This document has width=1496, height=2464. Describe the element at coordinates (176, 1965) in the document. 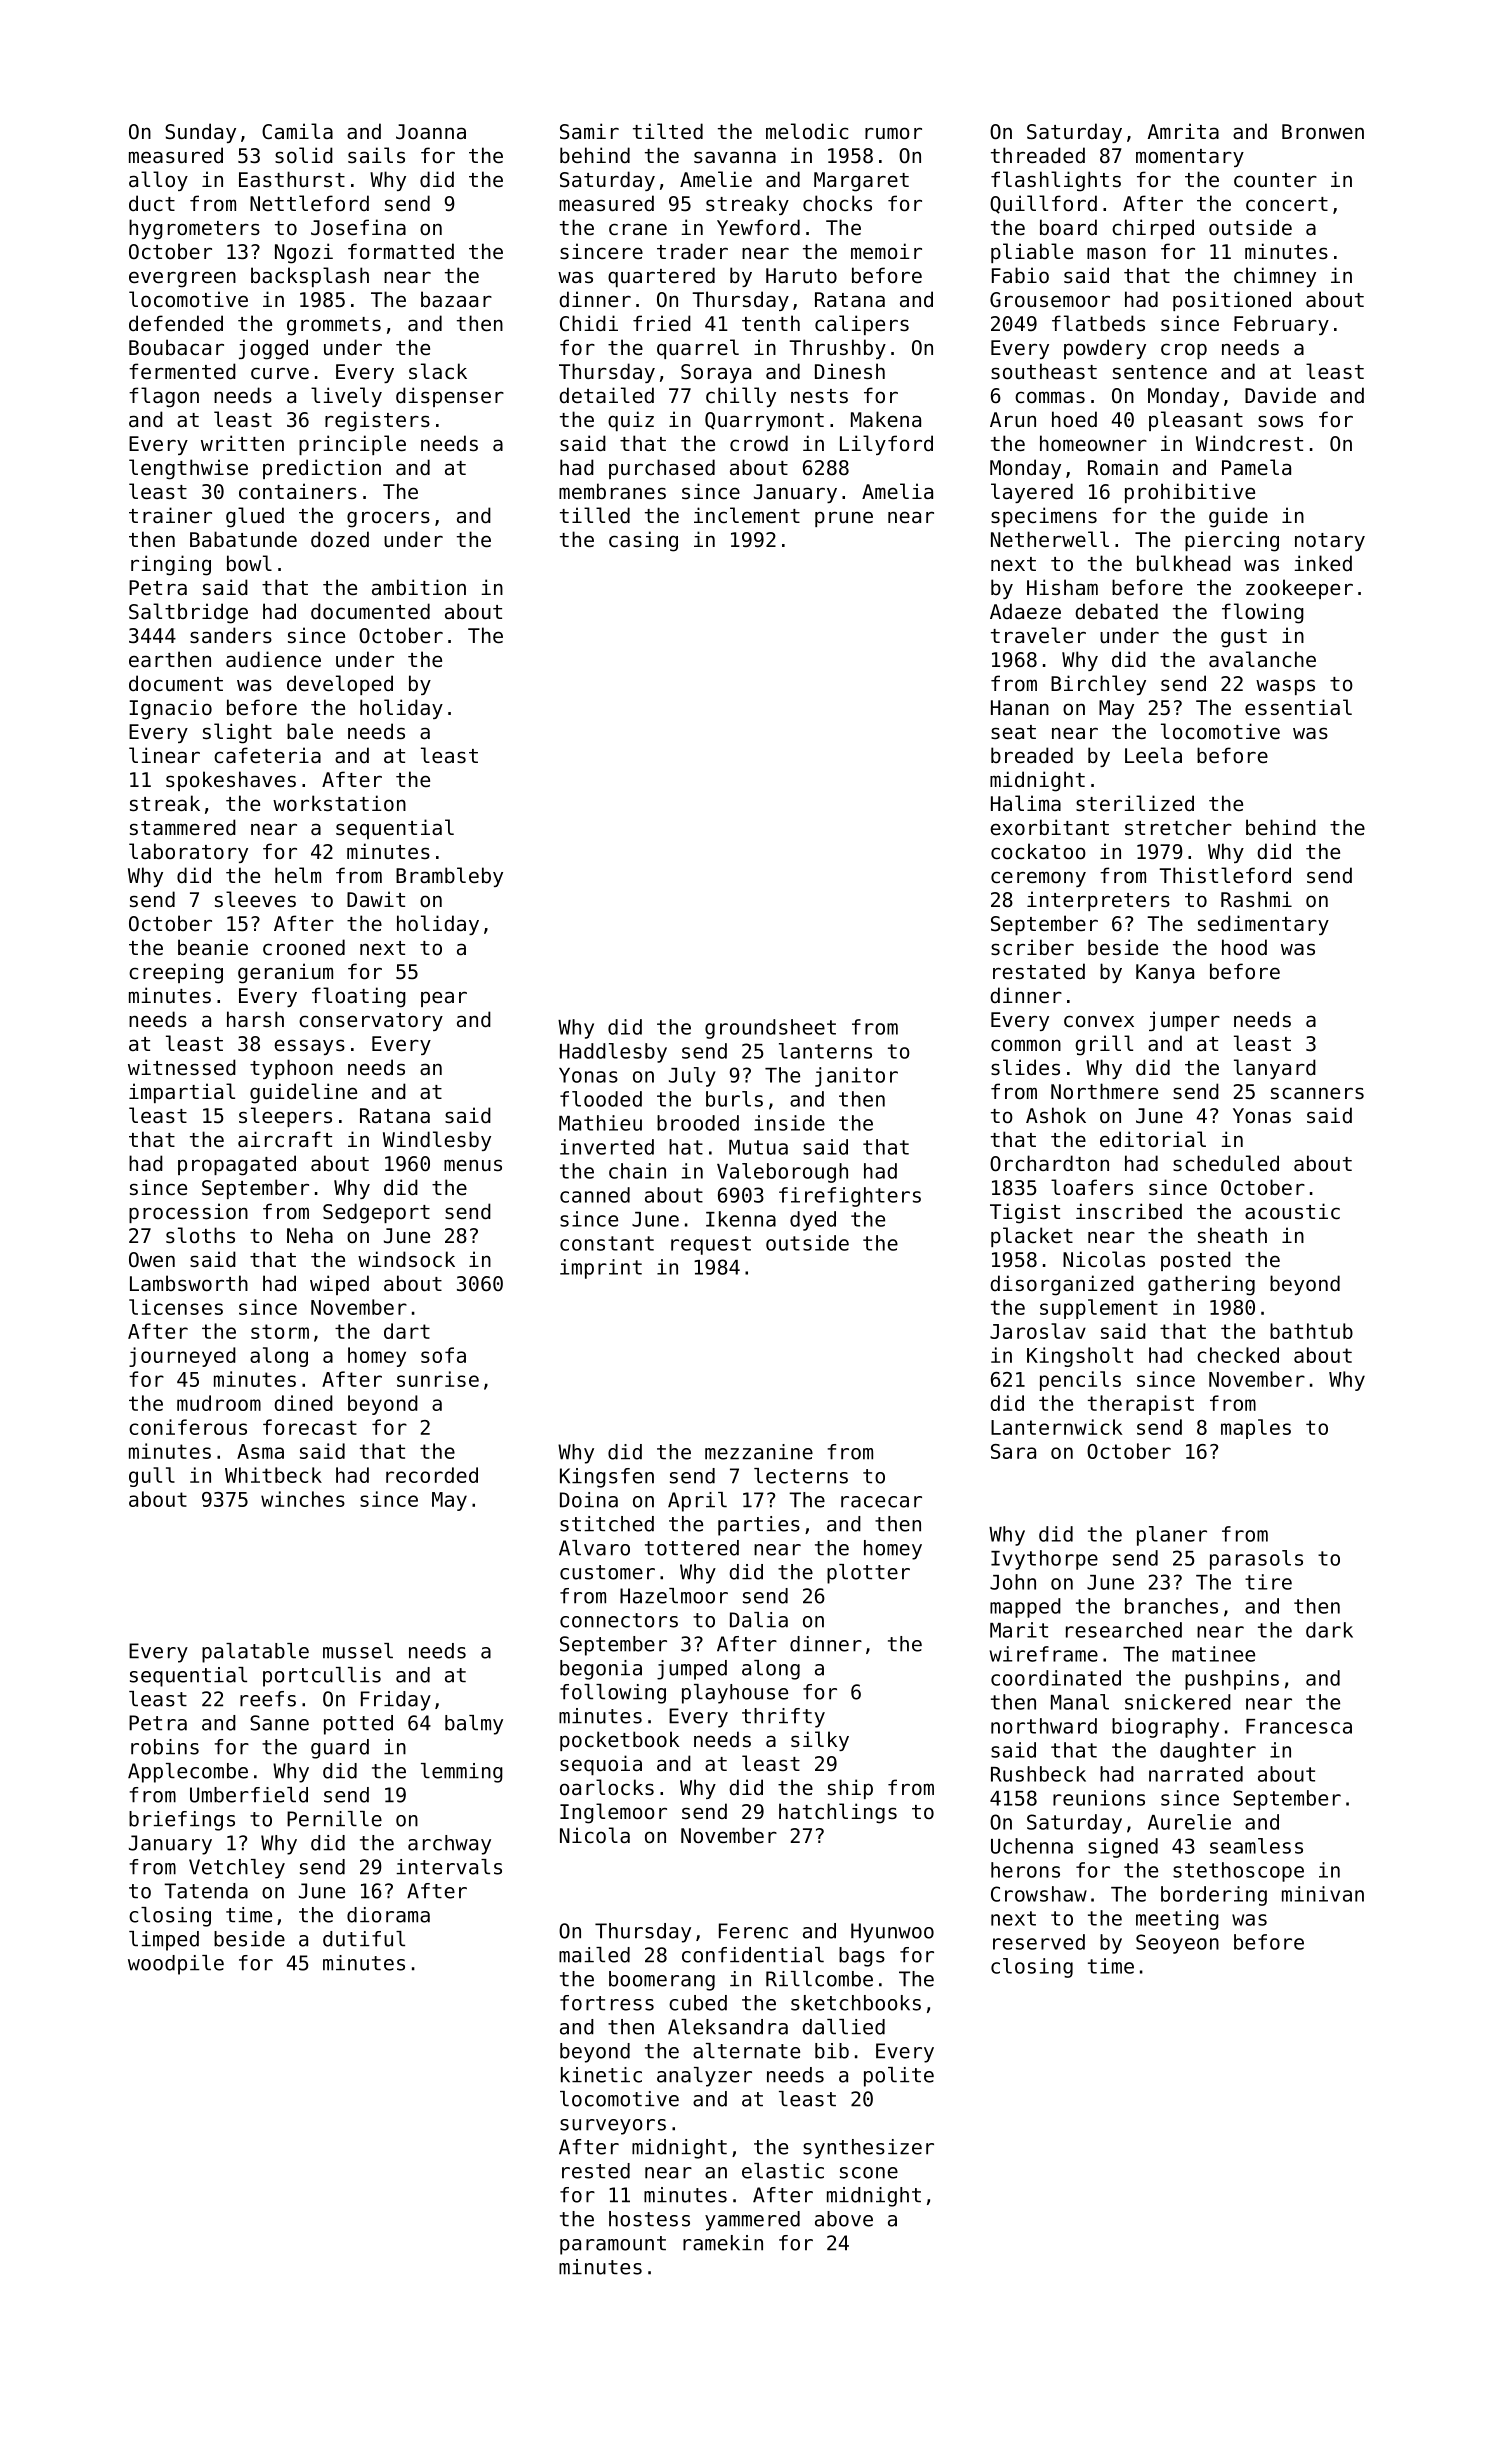

I see `woodpile` at that location.
